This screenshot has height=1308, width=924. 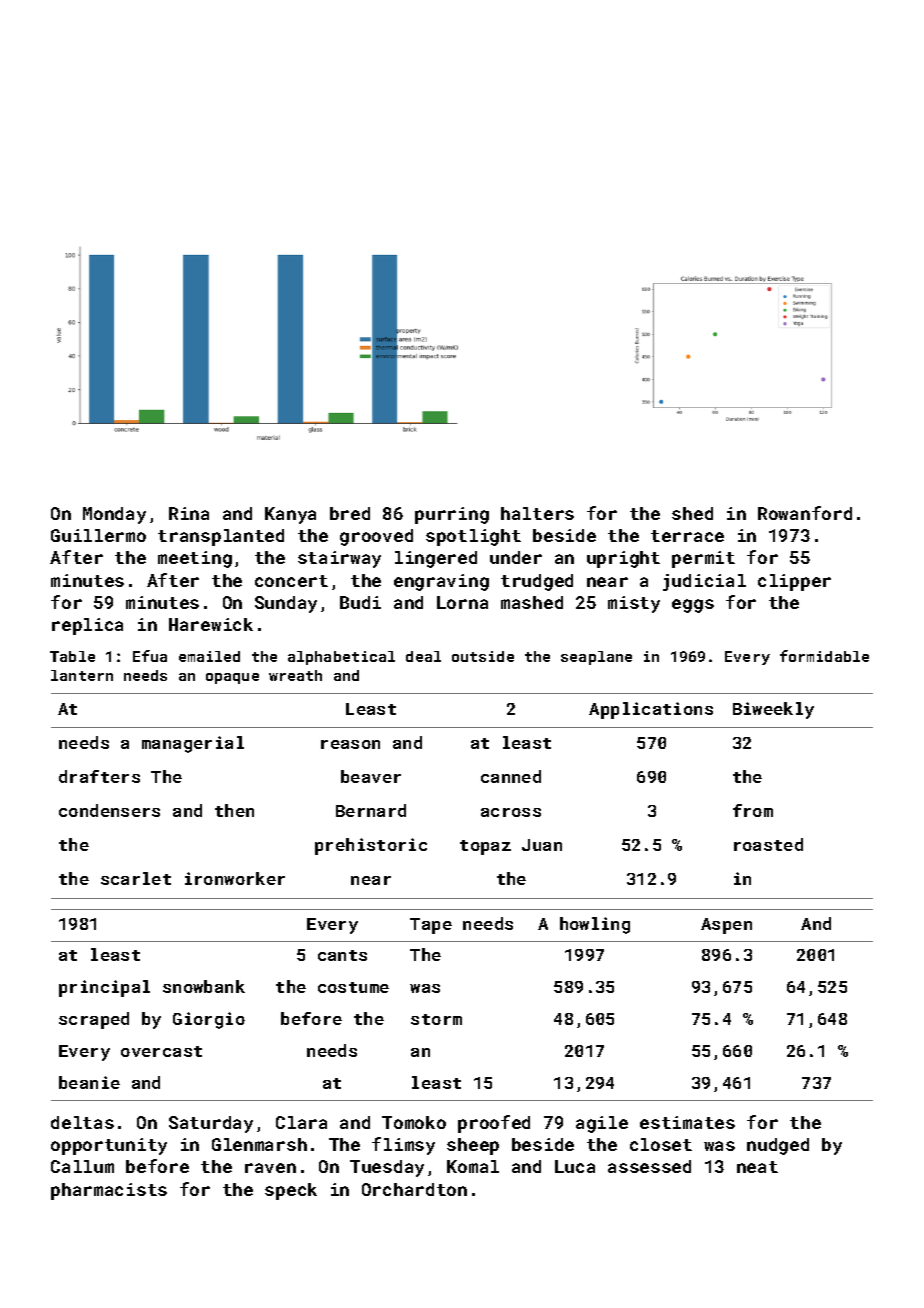 What do you see at coordinates (726, 926) in the screenshot?
I see `Aspen` at bounding box center [726, 926].
